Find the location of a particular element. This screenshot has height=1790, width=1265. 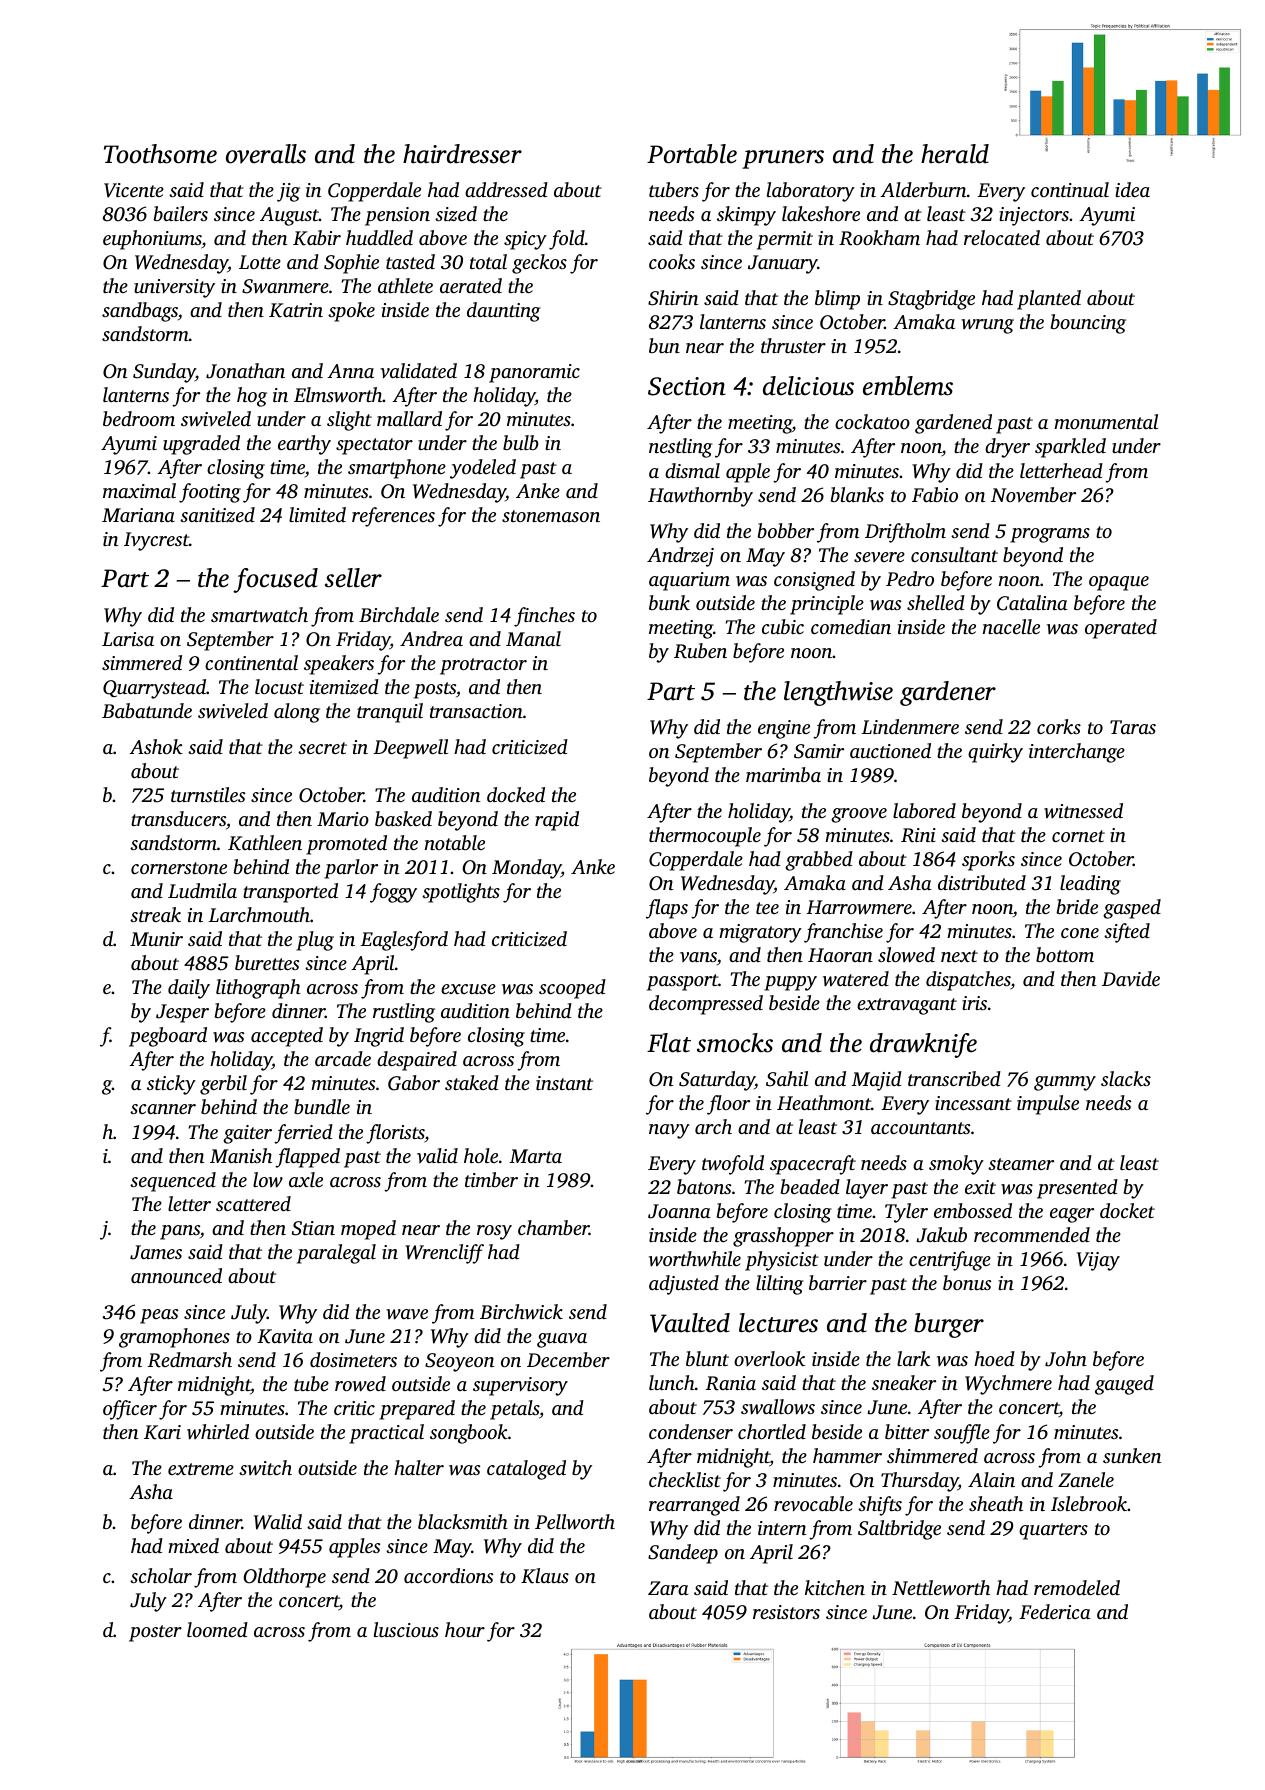

beaded is located at coordinates (810, 1186).
